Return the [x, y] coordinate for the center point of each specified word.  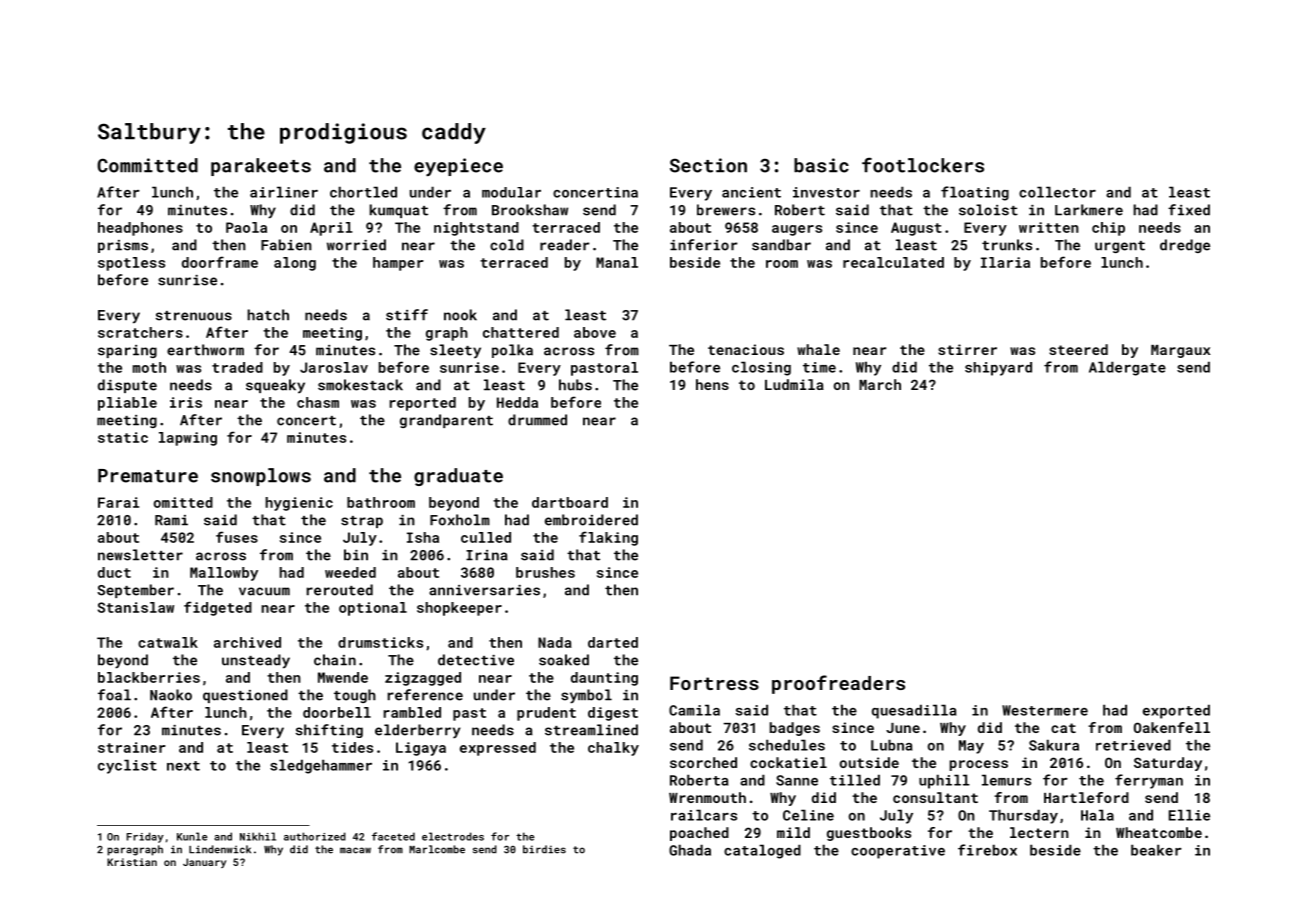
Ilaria [1005, 262]
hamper [398, 264]
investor [826, 192]
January [204, 863]
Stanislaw [136, 607]
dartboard [570, 502]
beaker [1156, 850]
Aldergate [1127, 368]
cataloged [762, 851]
